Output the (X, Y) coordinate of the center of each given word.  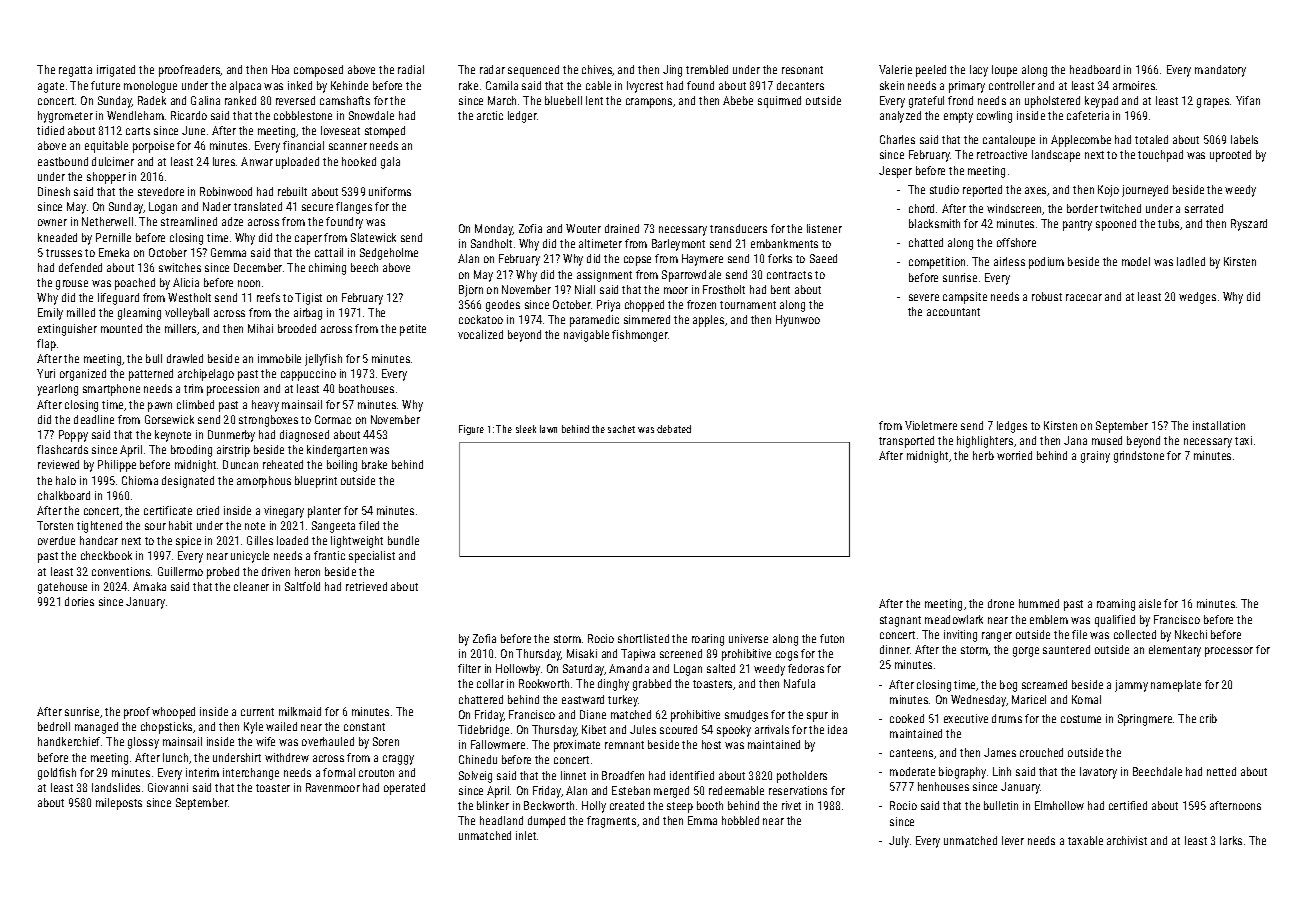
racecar (1084, 297)
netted (1221, 771)
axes (1035, 190)
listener (824, 228)
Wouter (583, 228)
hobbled (740, 820)
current (257, 712)
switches (180, 267)
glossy (143, 743)
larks (1231, 840)
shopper (106, 178)
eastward (583, 699)
